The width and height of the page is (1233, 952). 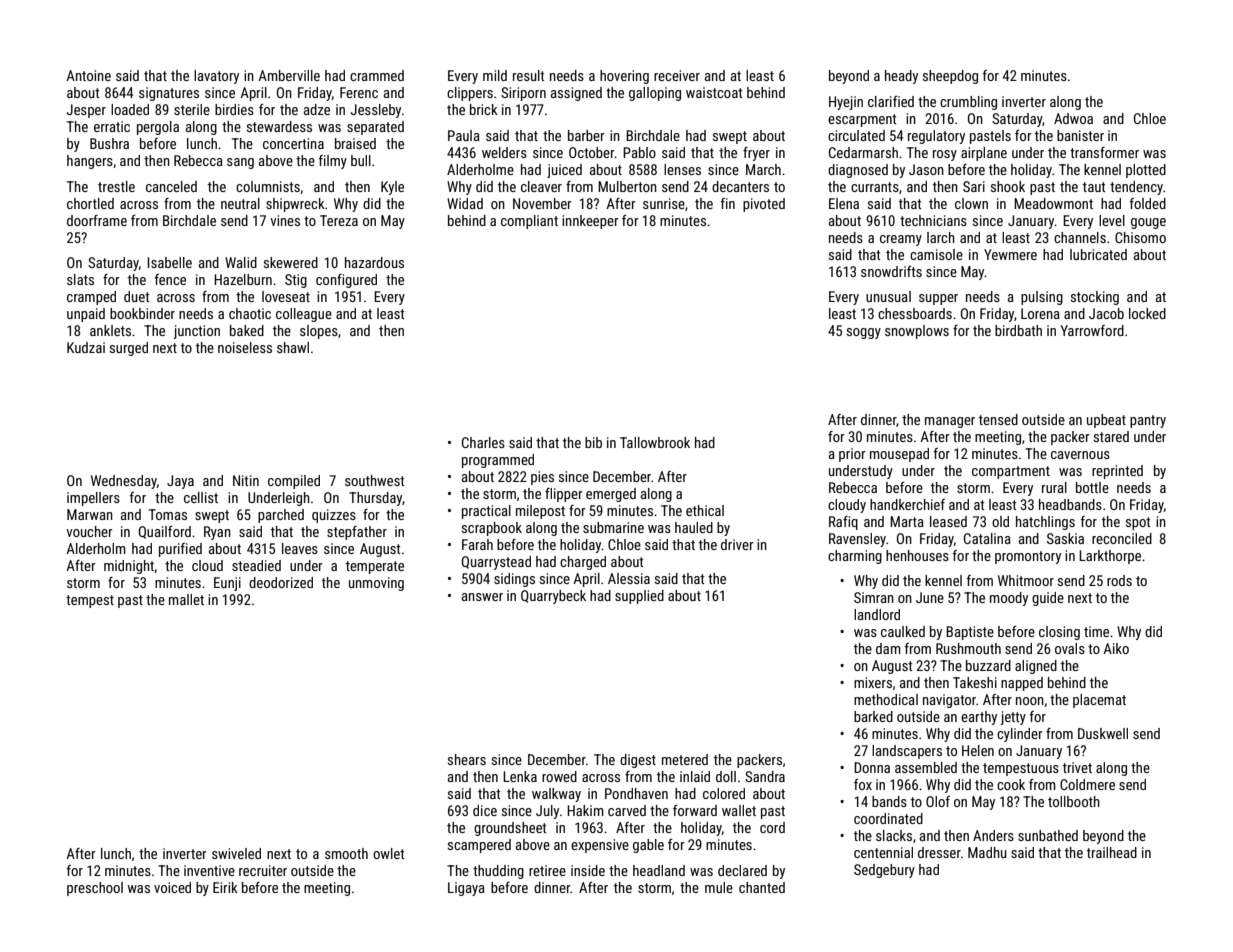 I want to click on purified, so click(x=180, y=550).
